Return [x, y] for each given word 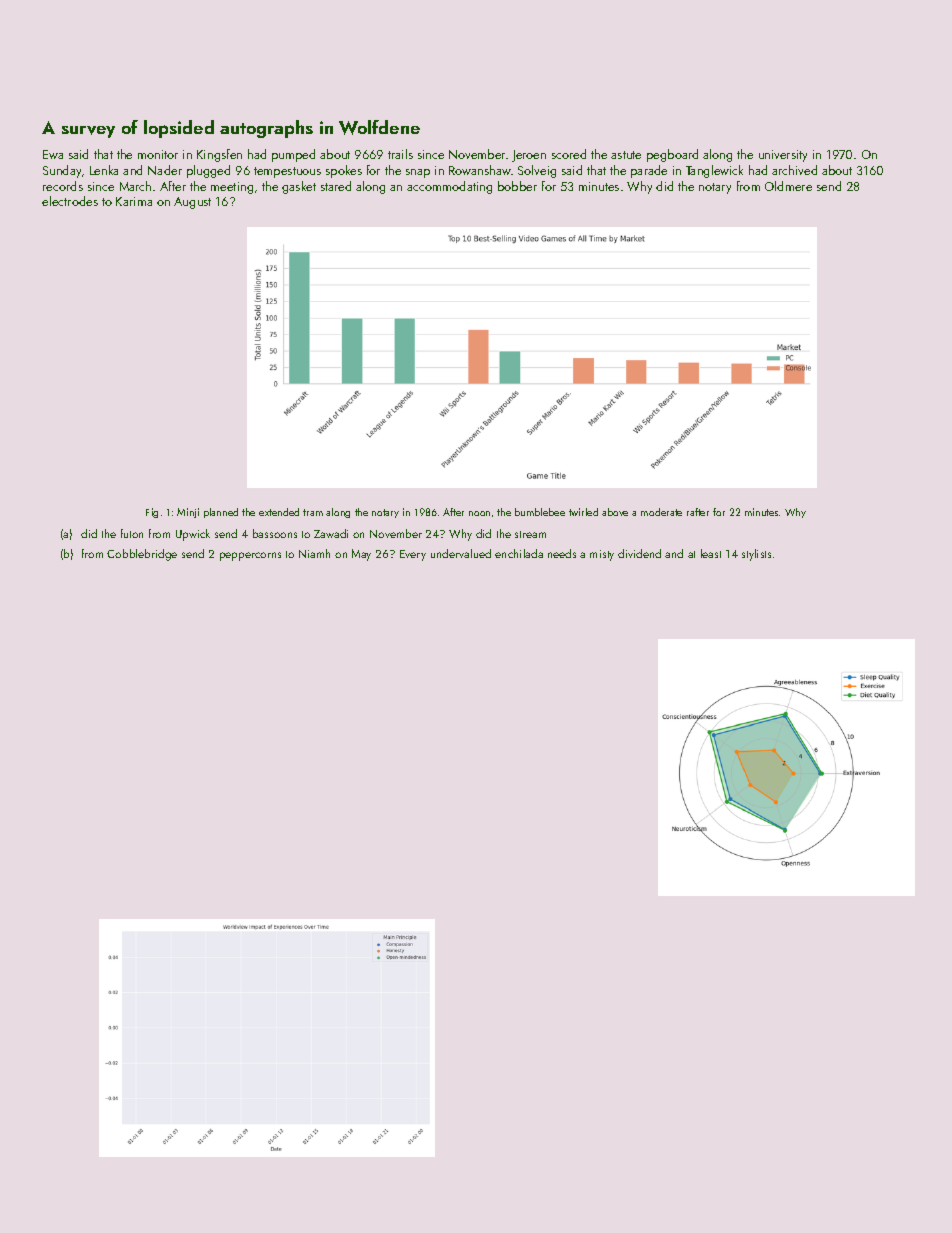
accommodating [449, 187]
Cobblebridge [142, 555]
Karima [134, 201]
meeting [232, 188]
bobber [517, 186]
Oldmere [788, 186]
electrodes [70, 201]
